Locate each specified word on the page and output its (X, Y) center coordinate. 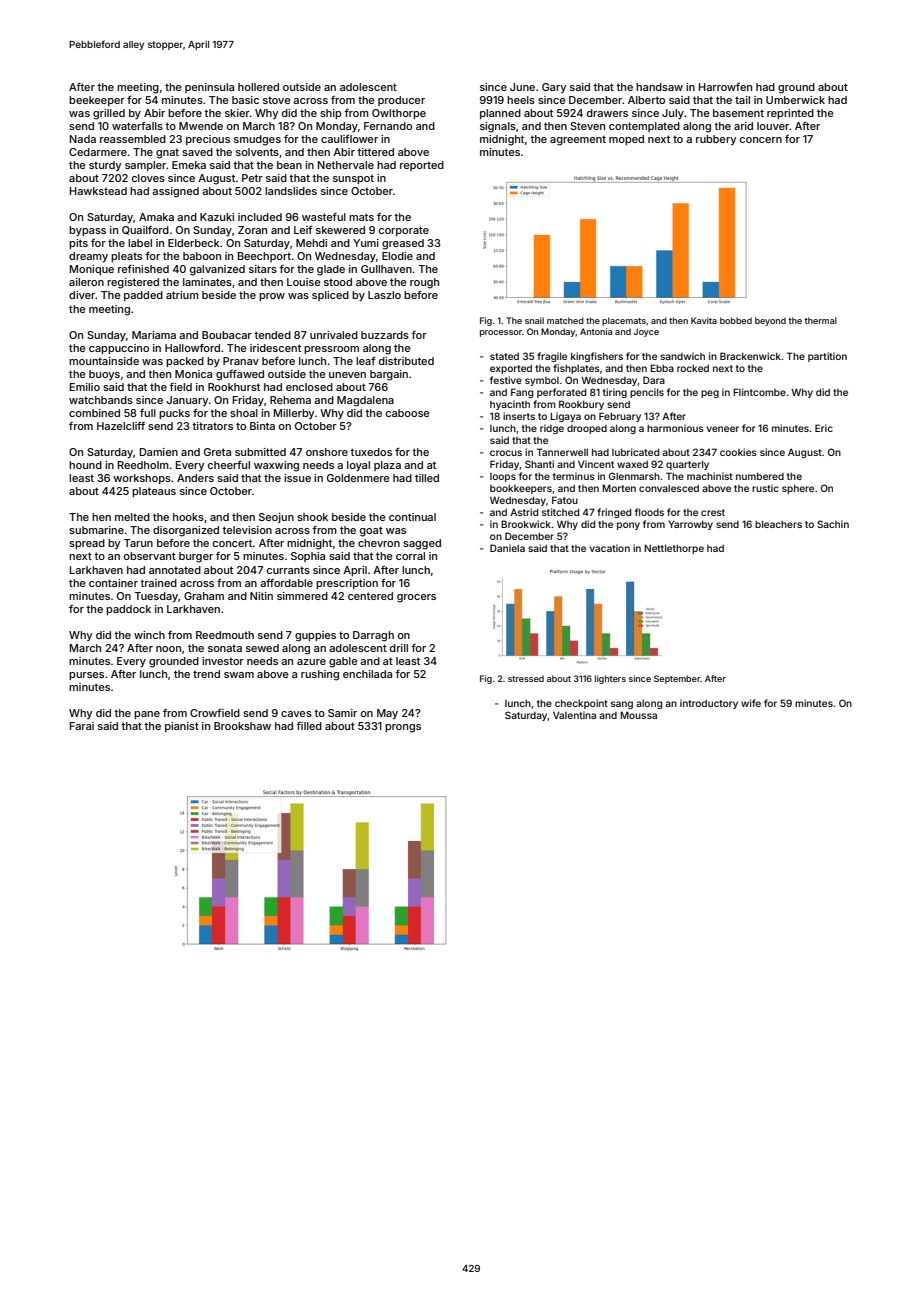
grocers (416, 598)
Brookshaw (242, 726)
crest (713, 512)
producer (401, 101)
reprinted (790, 114)
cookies (738, 452)
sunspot (353, 179)
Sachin (833, 524)
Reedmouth (225, 635)
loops (503, 477)
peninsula (209, 88)
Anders (195, 478)
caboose (408, 413)
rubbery (716, 140)
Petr (252, 178)
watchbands (101, 400)
